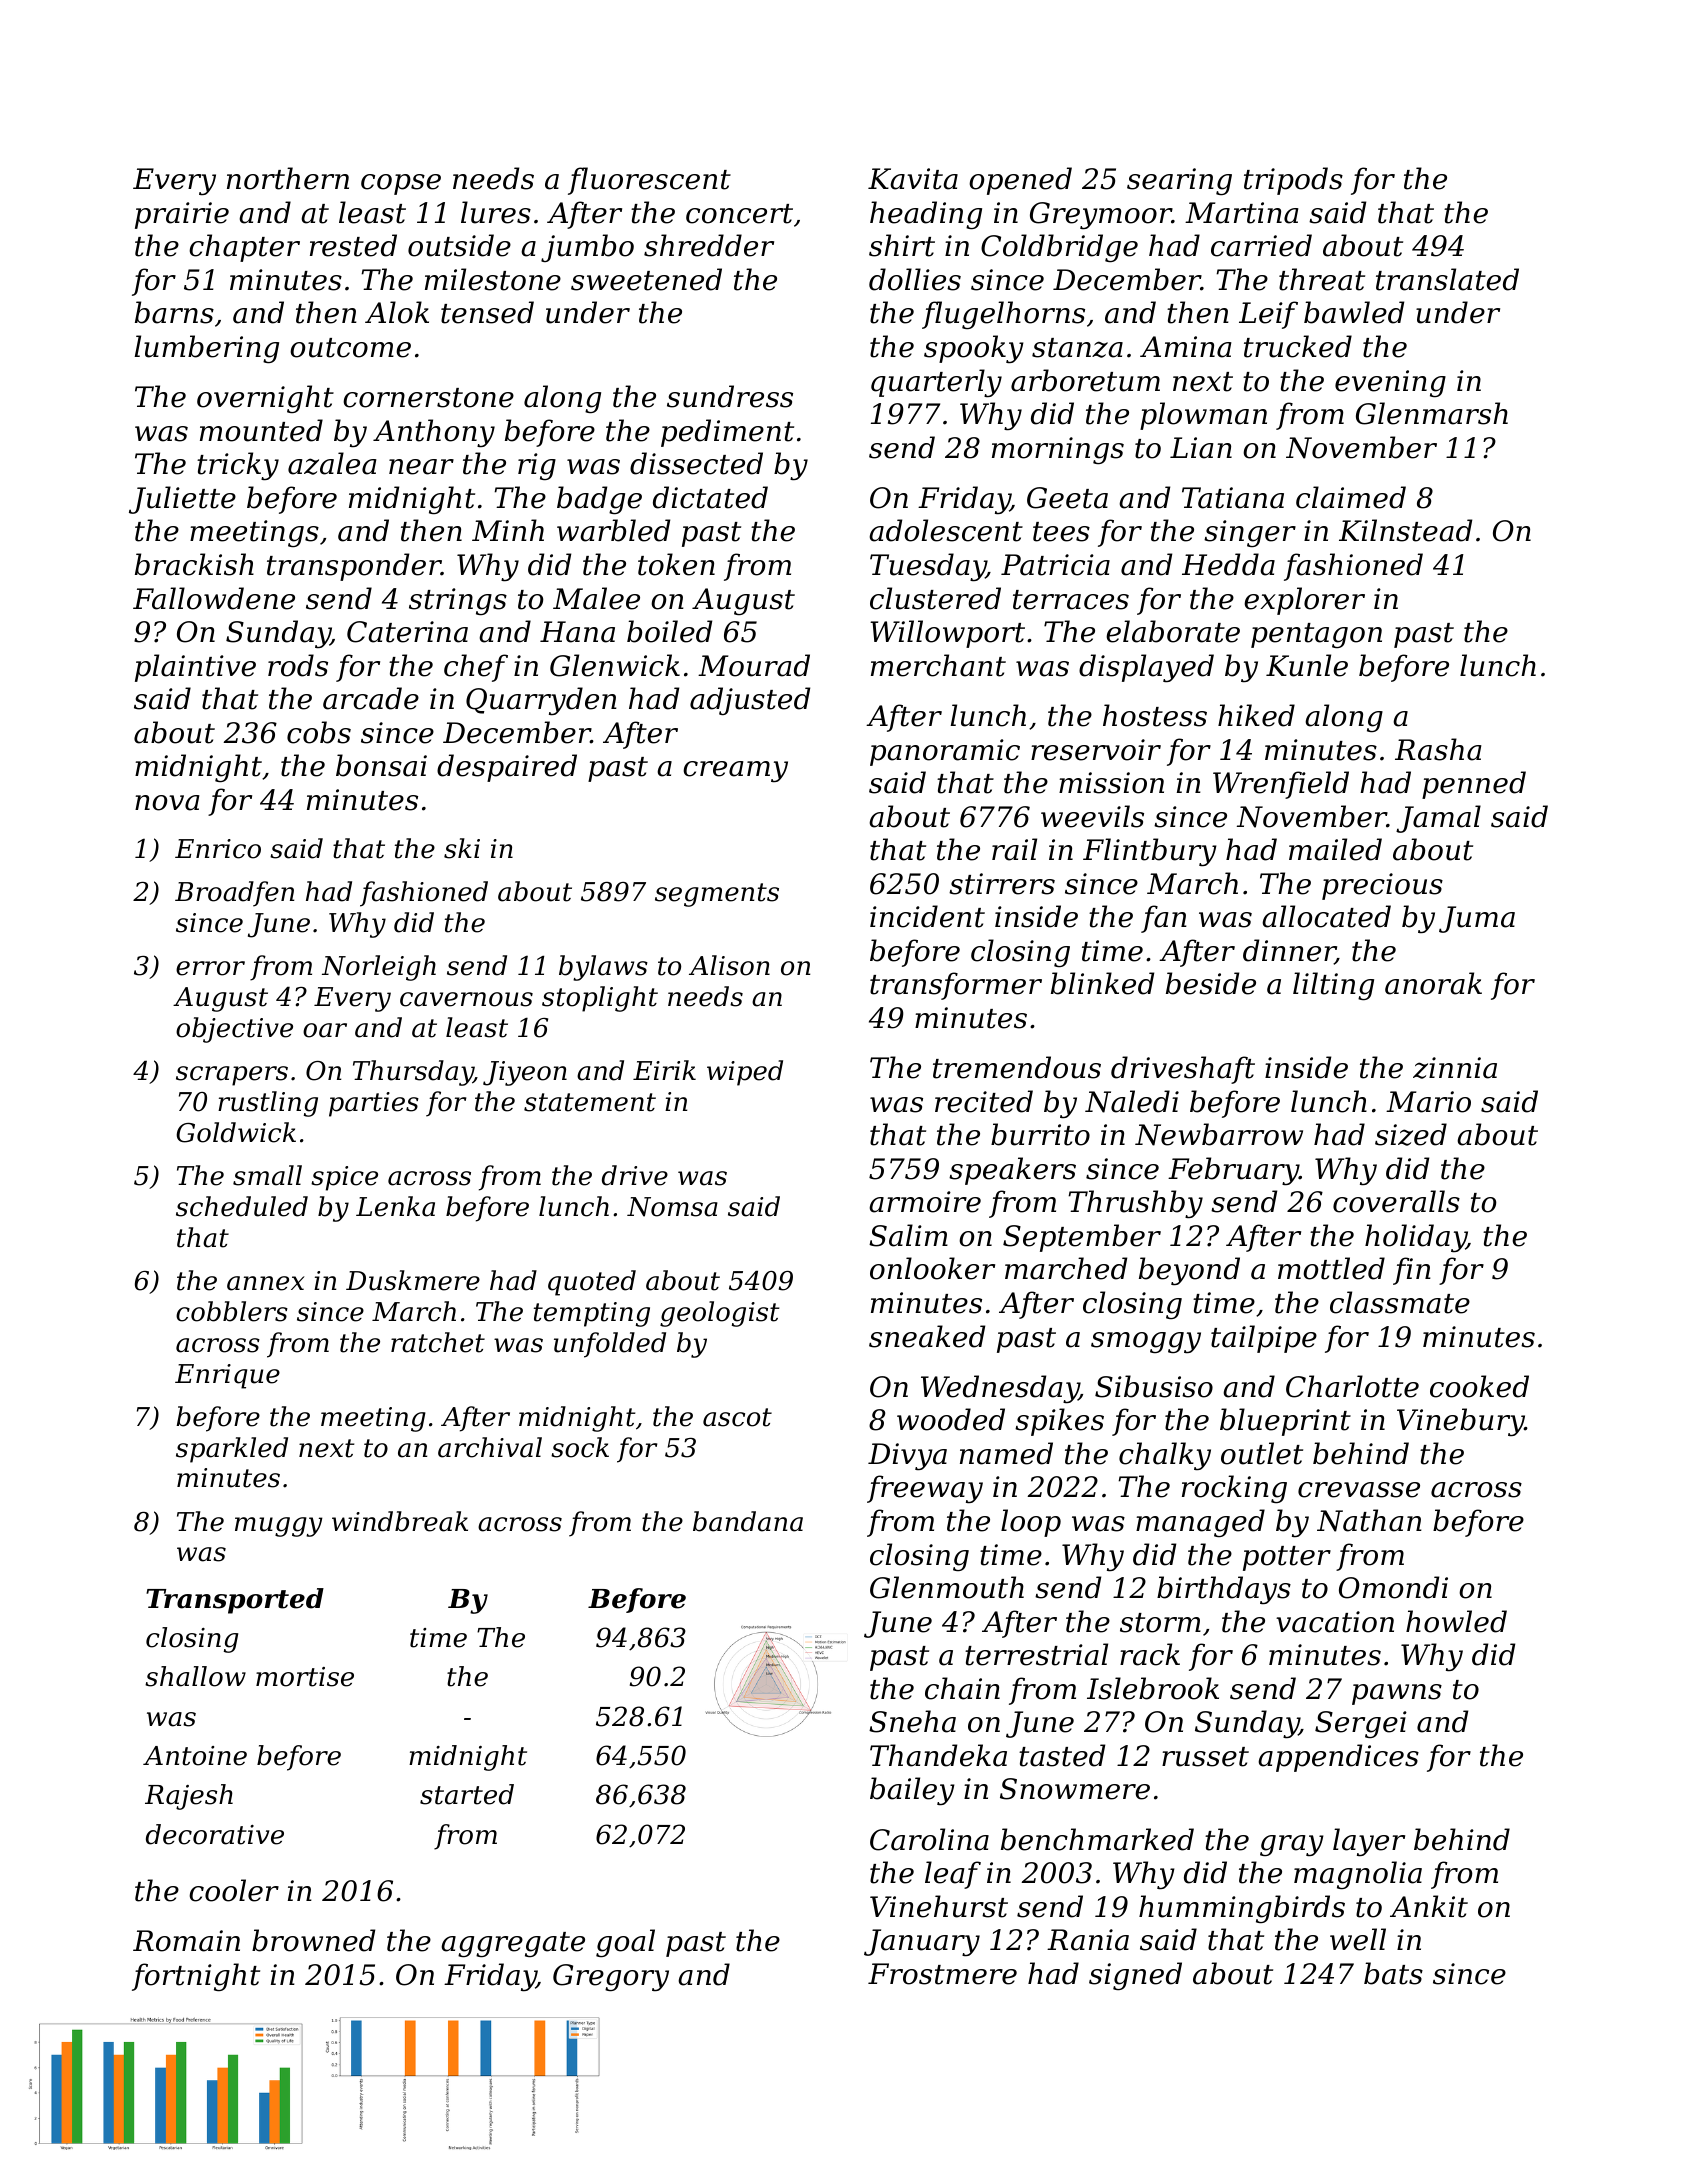 The height and width of the screenshot is (2178, 1683). Describe the element at coordinates (1393, 1973) in the screenshot. I see `bats` at that location.
